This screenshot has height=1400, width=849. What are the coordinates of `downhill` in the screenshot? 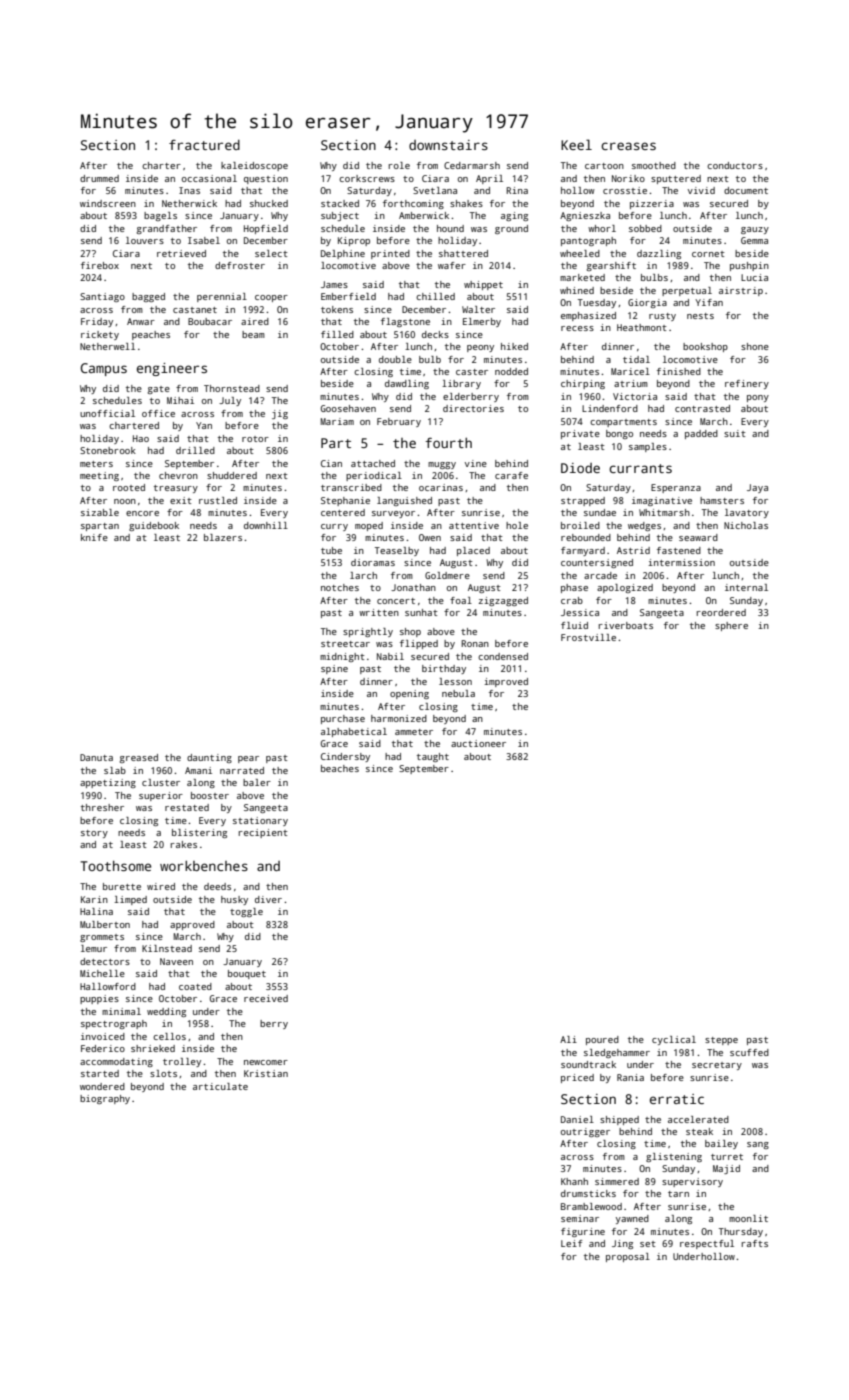 It's located at (266, 525).
